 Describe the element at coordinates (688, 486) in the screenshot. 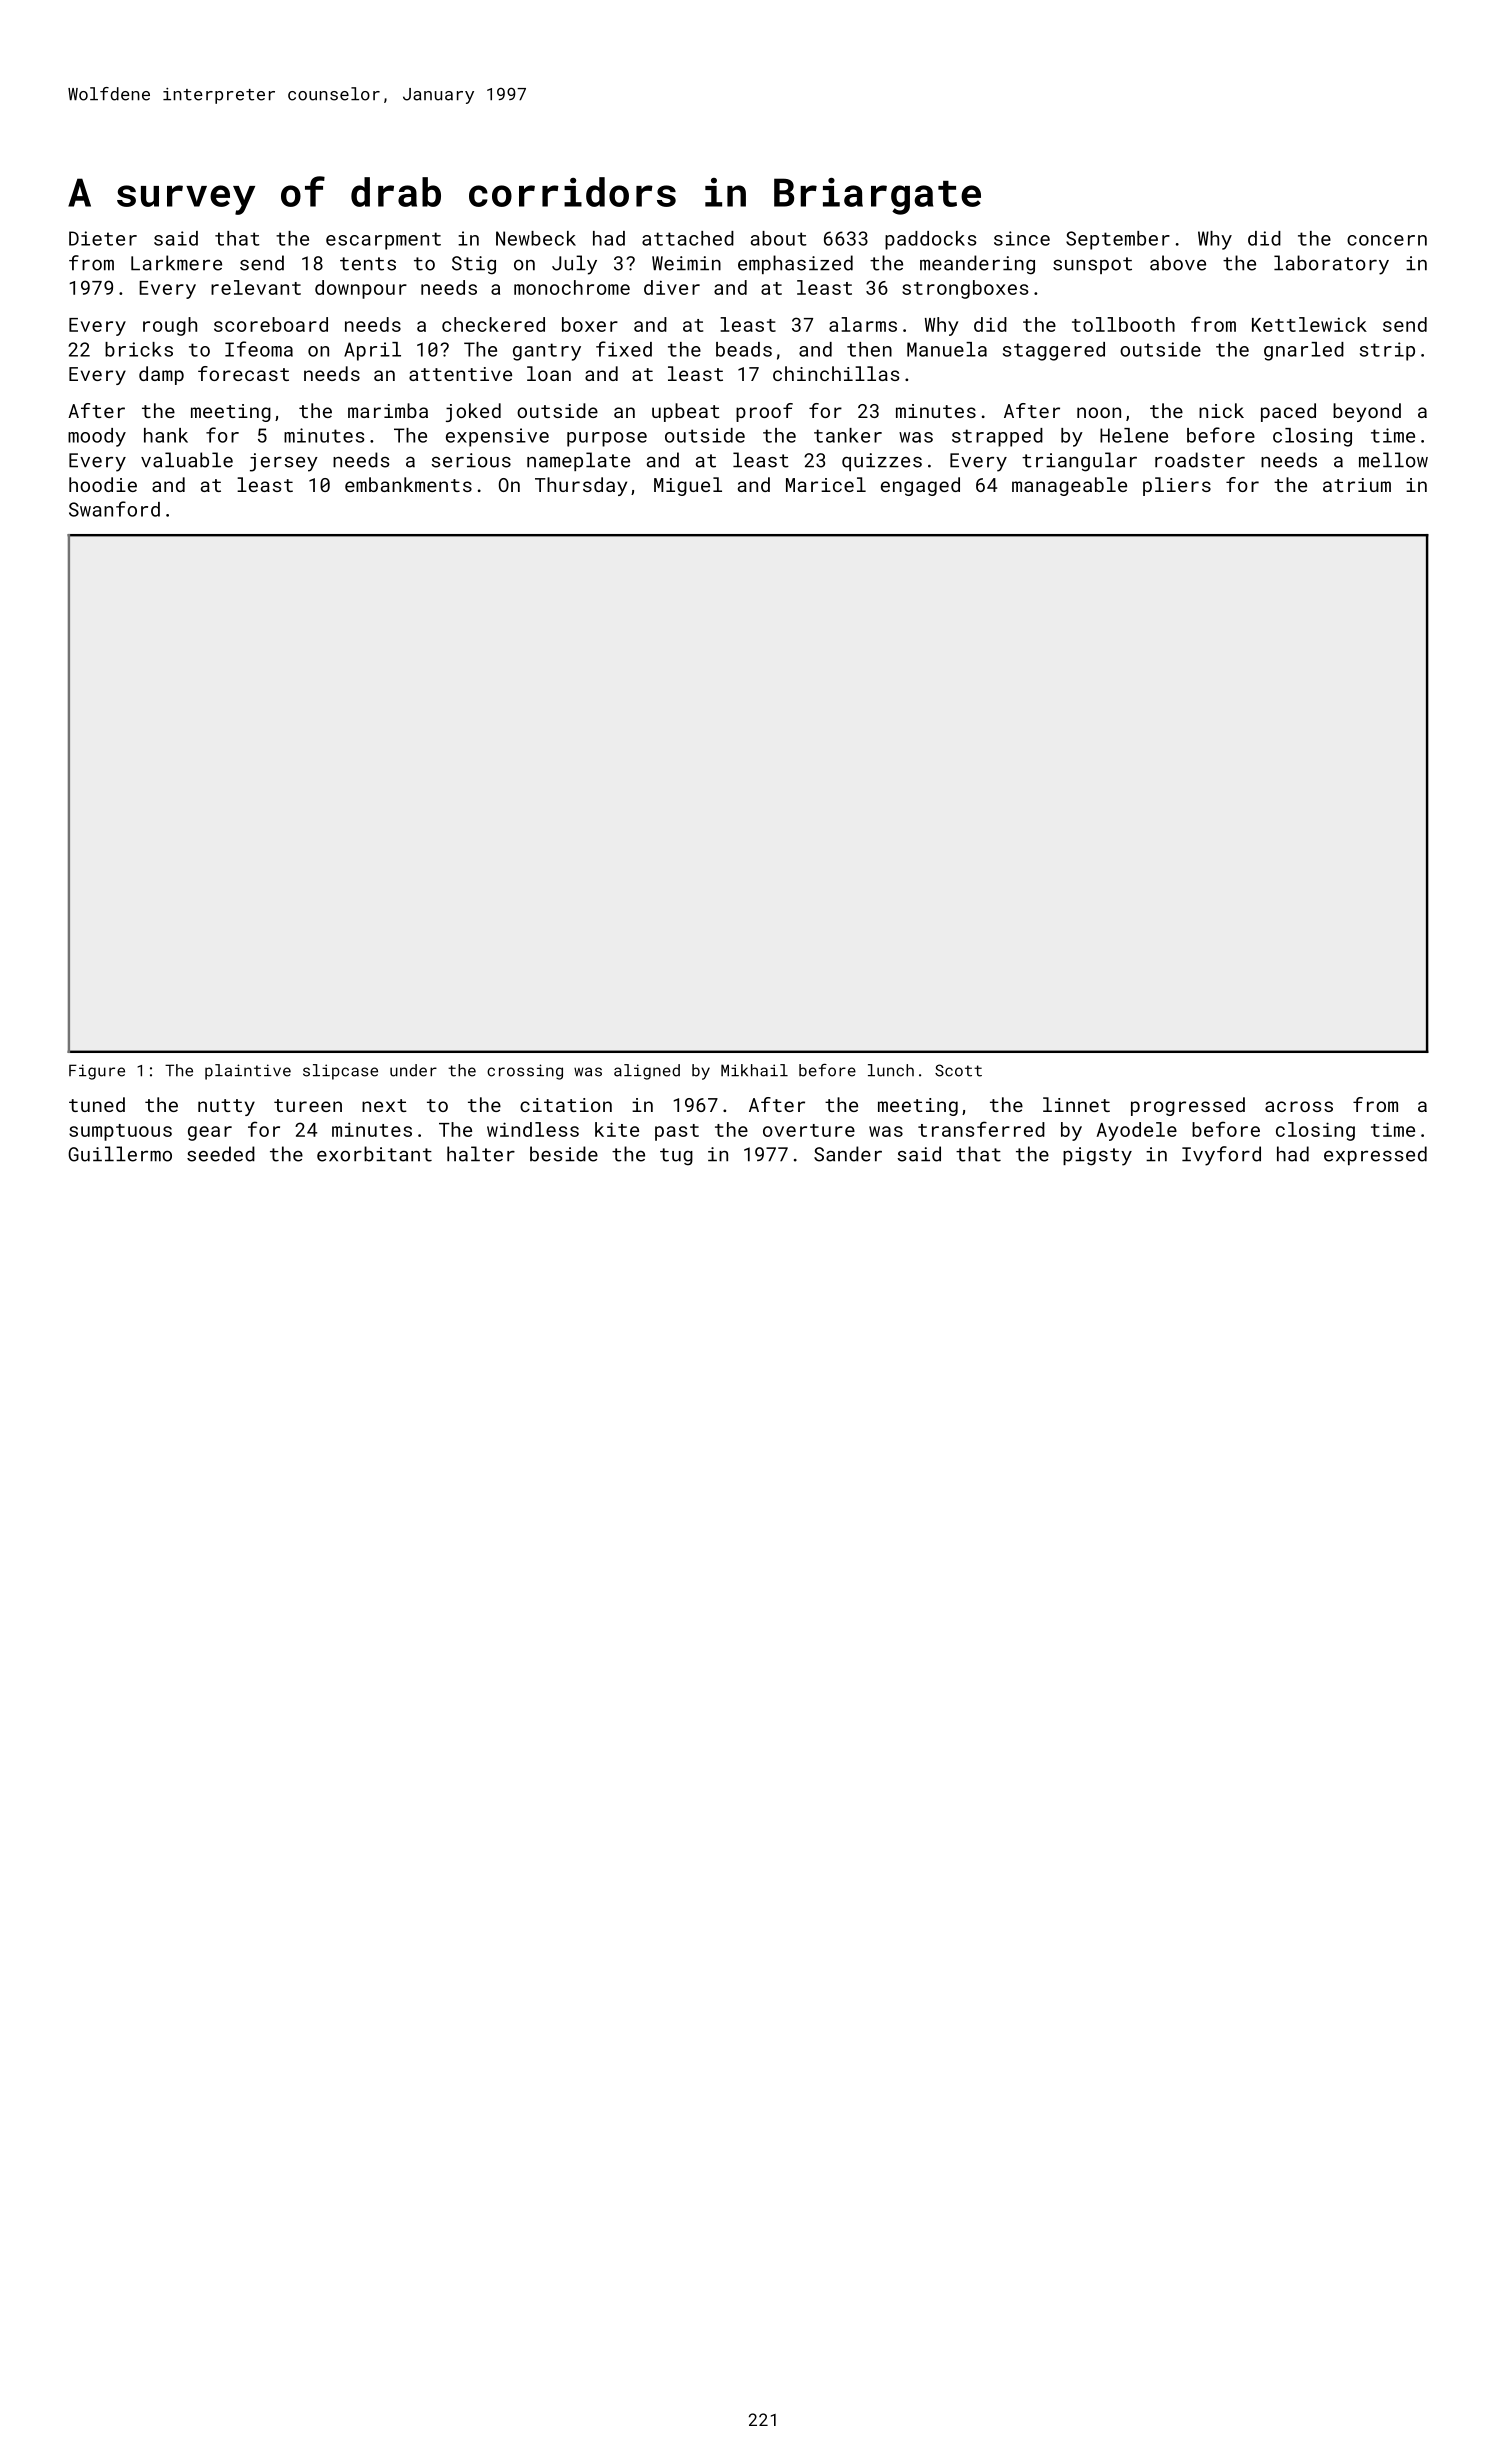

I see `Miguel` at that location.
